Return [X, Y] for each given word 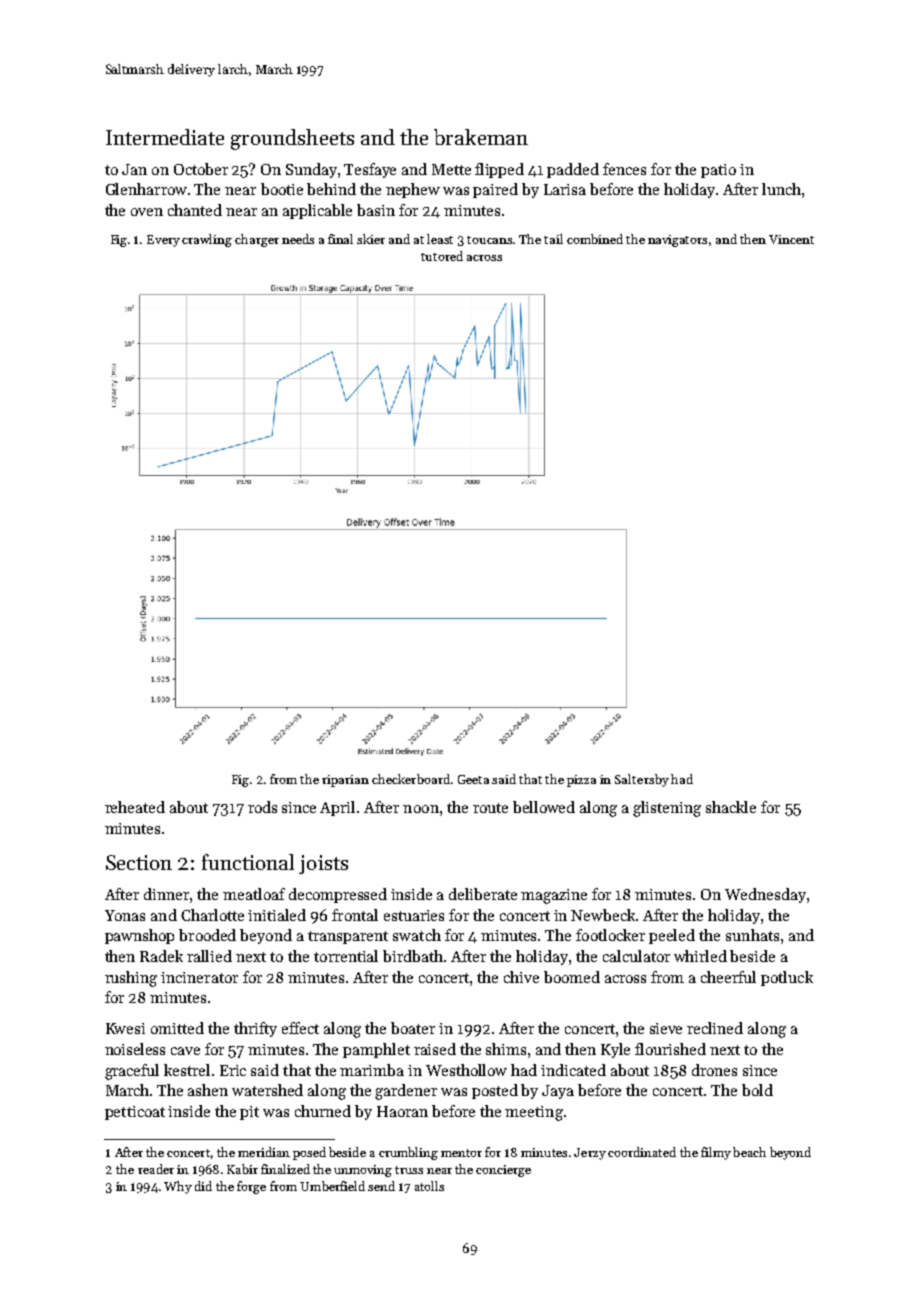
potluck [787, 978]
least [440, 239]
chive [521, 977]
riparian [345, 781]
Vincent [791, 239]
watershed [267, 1090]
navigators [677, 241]
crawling [207, 240]
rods [262, 807]
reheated [135, 807]
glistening [667, 809]
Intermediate [165, 137]
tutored [442, 256]
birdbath [413, 956]
